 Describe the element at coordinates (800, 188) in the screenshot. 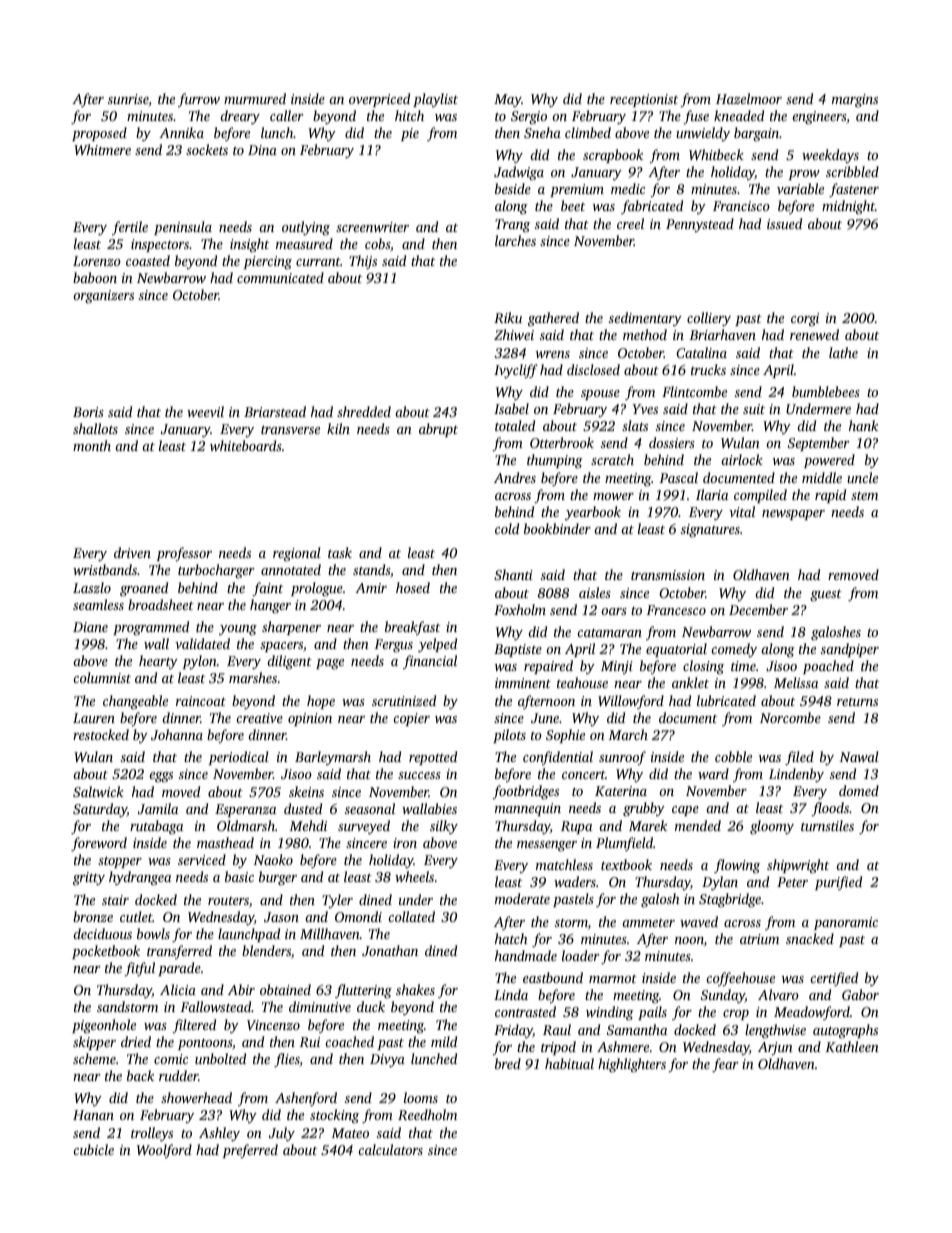

I see `variable` at that location.
